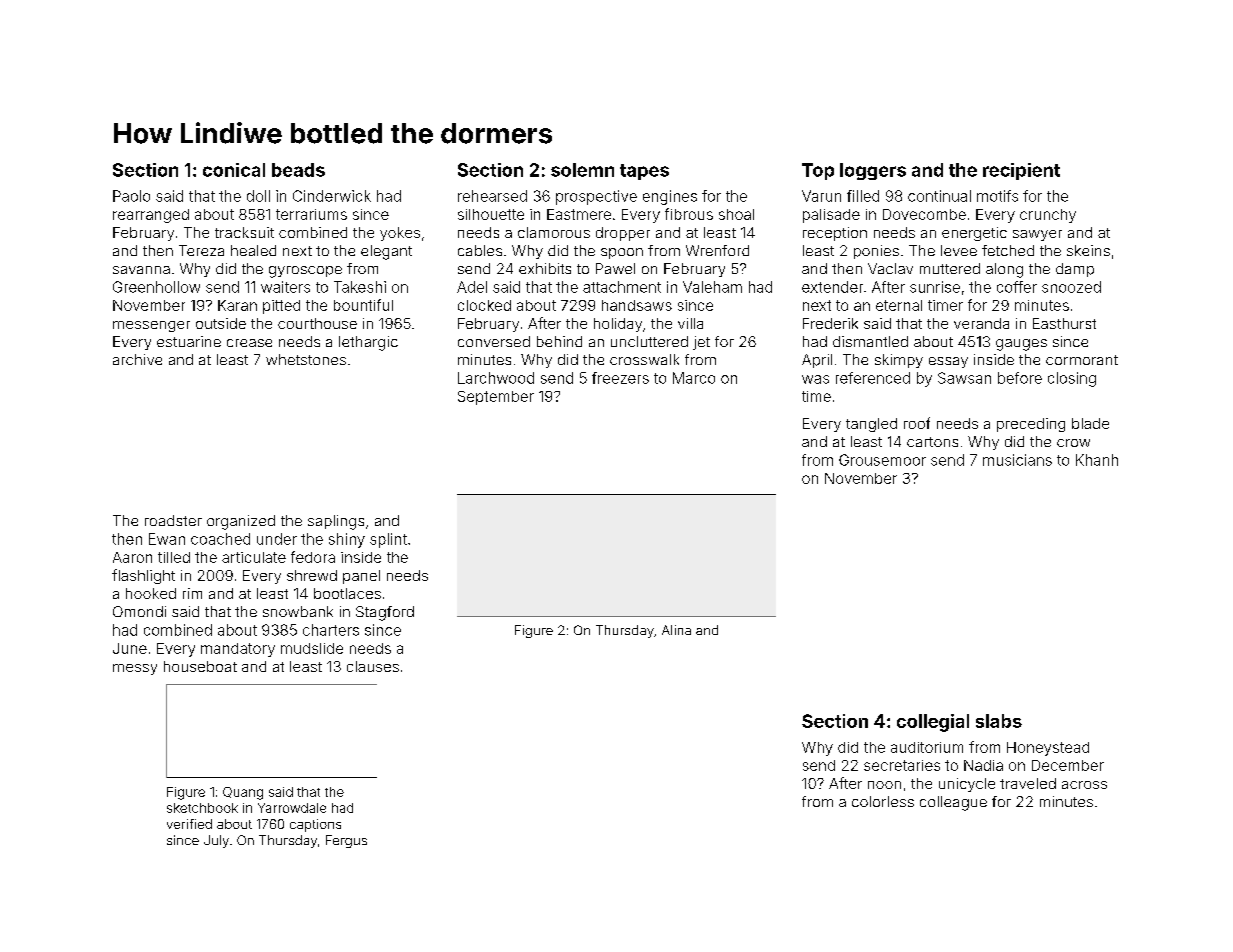 This image has height=952, width=1233. Describe the element at coordinates (871, 425) in the image. I see `tangled` at that location.
